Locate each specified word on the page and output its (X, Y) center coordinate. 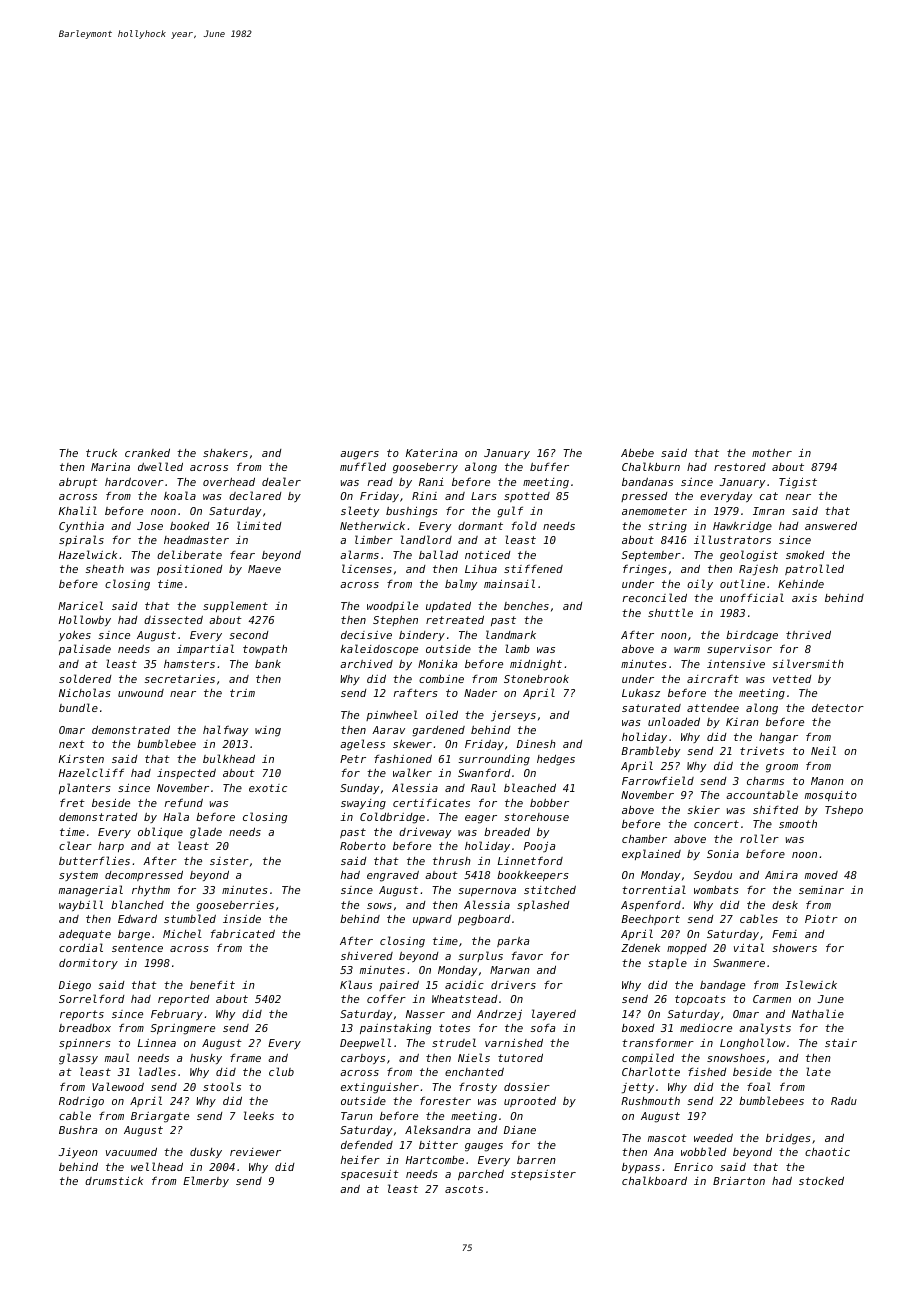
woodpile (392, 606)
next (72, 744)
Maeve (264, 569)
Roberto (363, 846)
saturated (651, 708)
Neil (823, 750)
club (281, 1071)
